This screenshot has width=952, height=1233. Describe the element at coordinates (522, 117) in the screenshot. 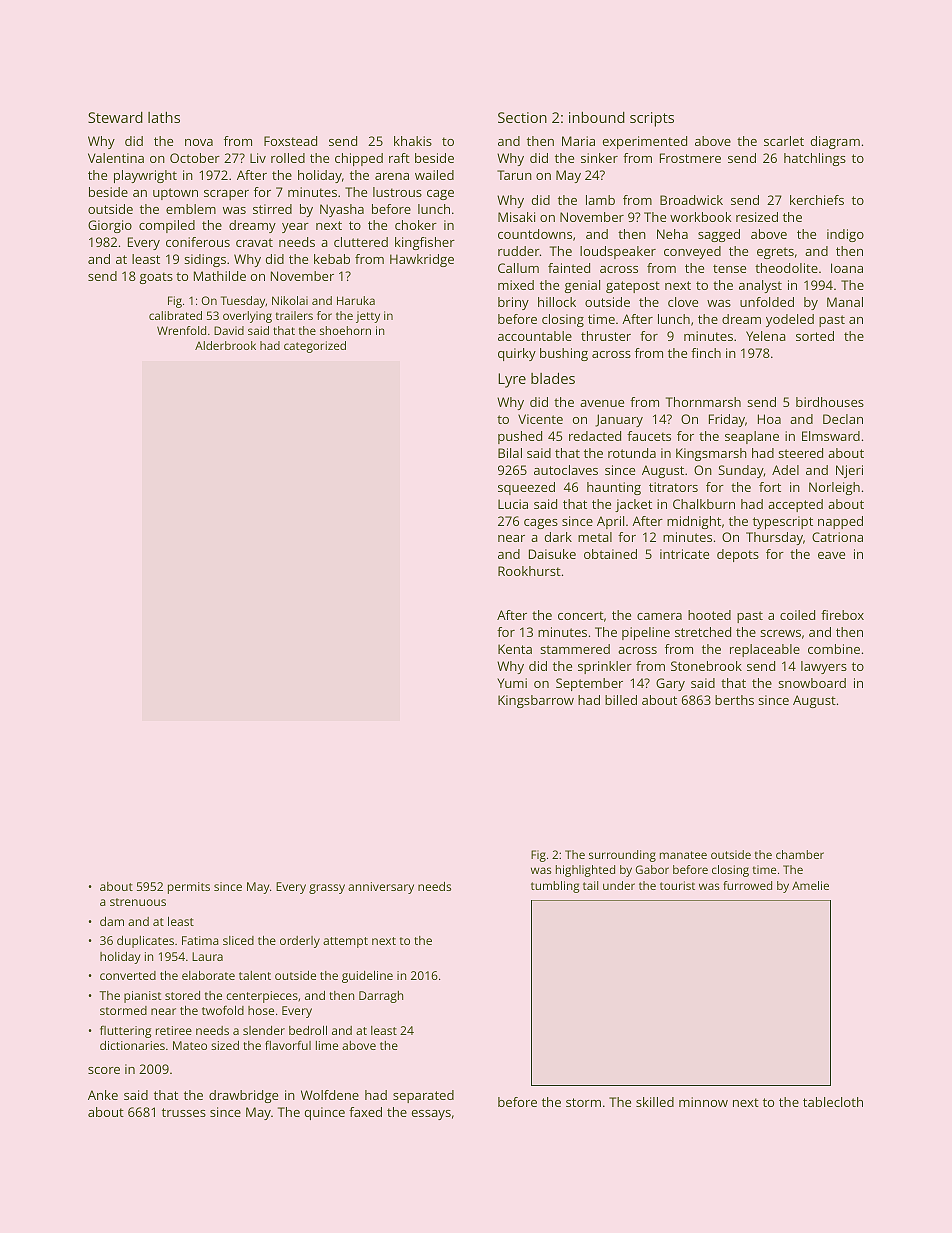

I see `Section` at that location.
